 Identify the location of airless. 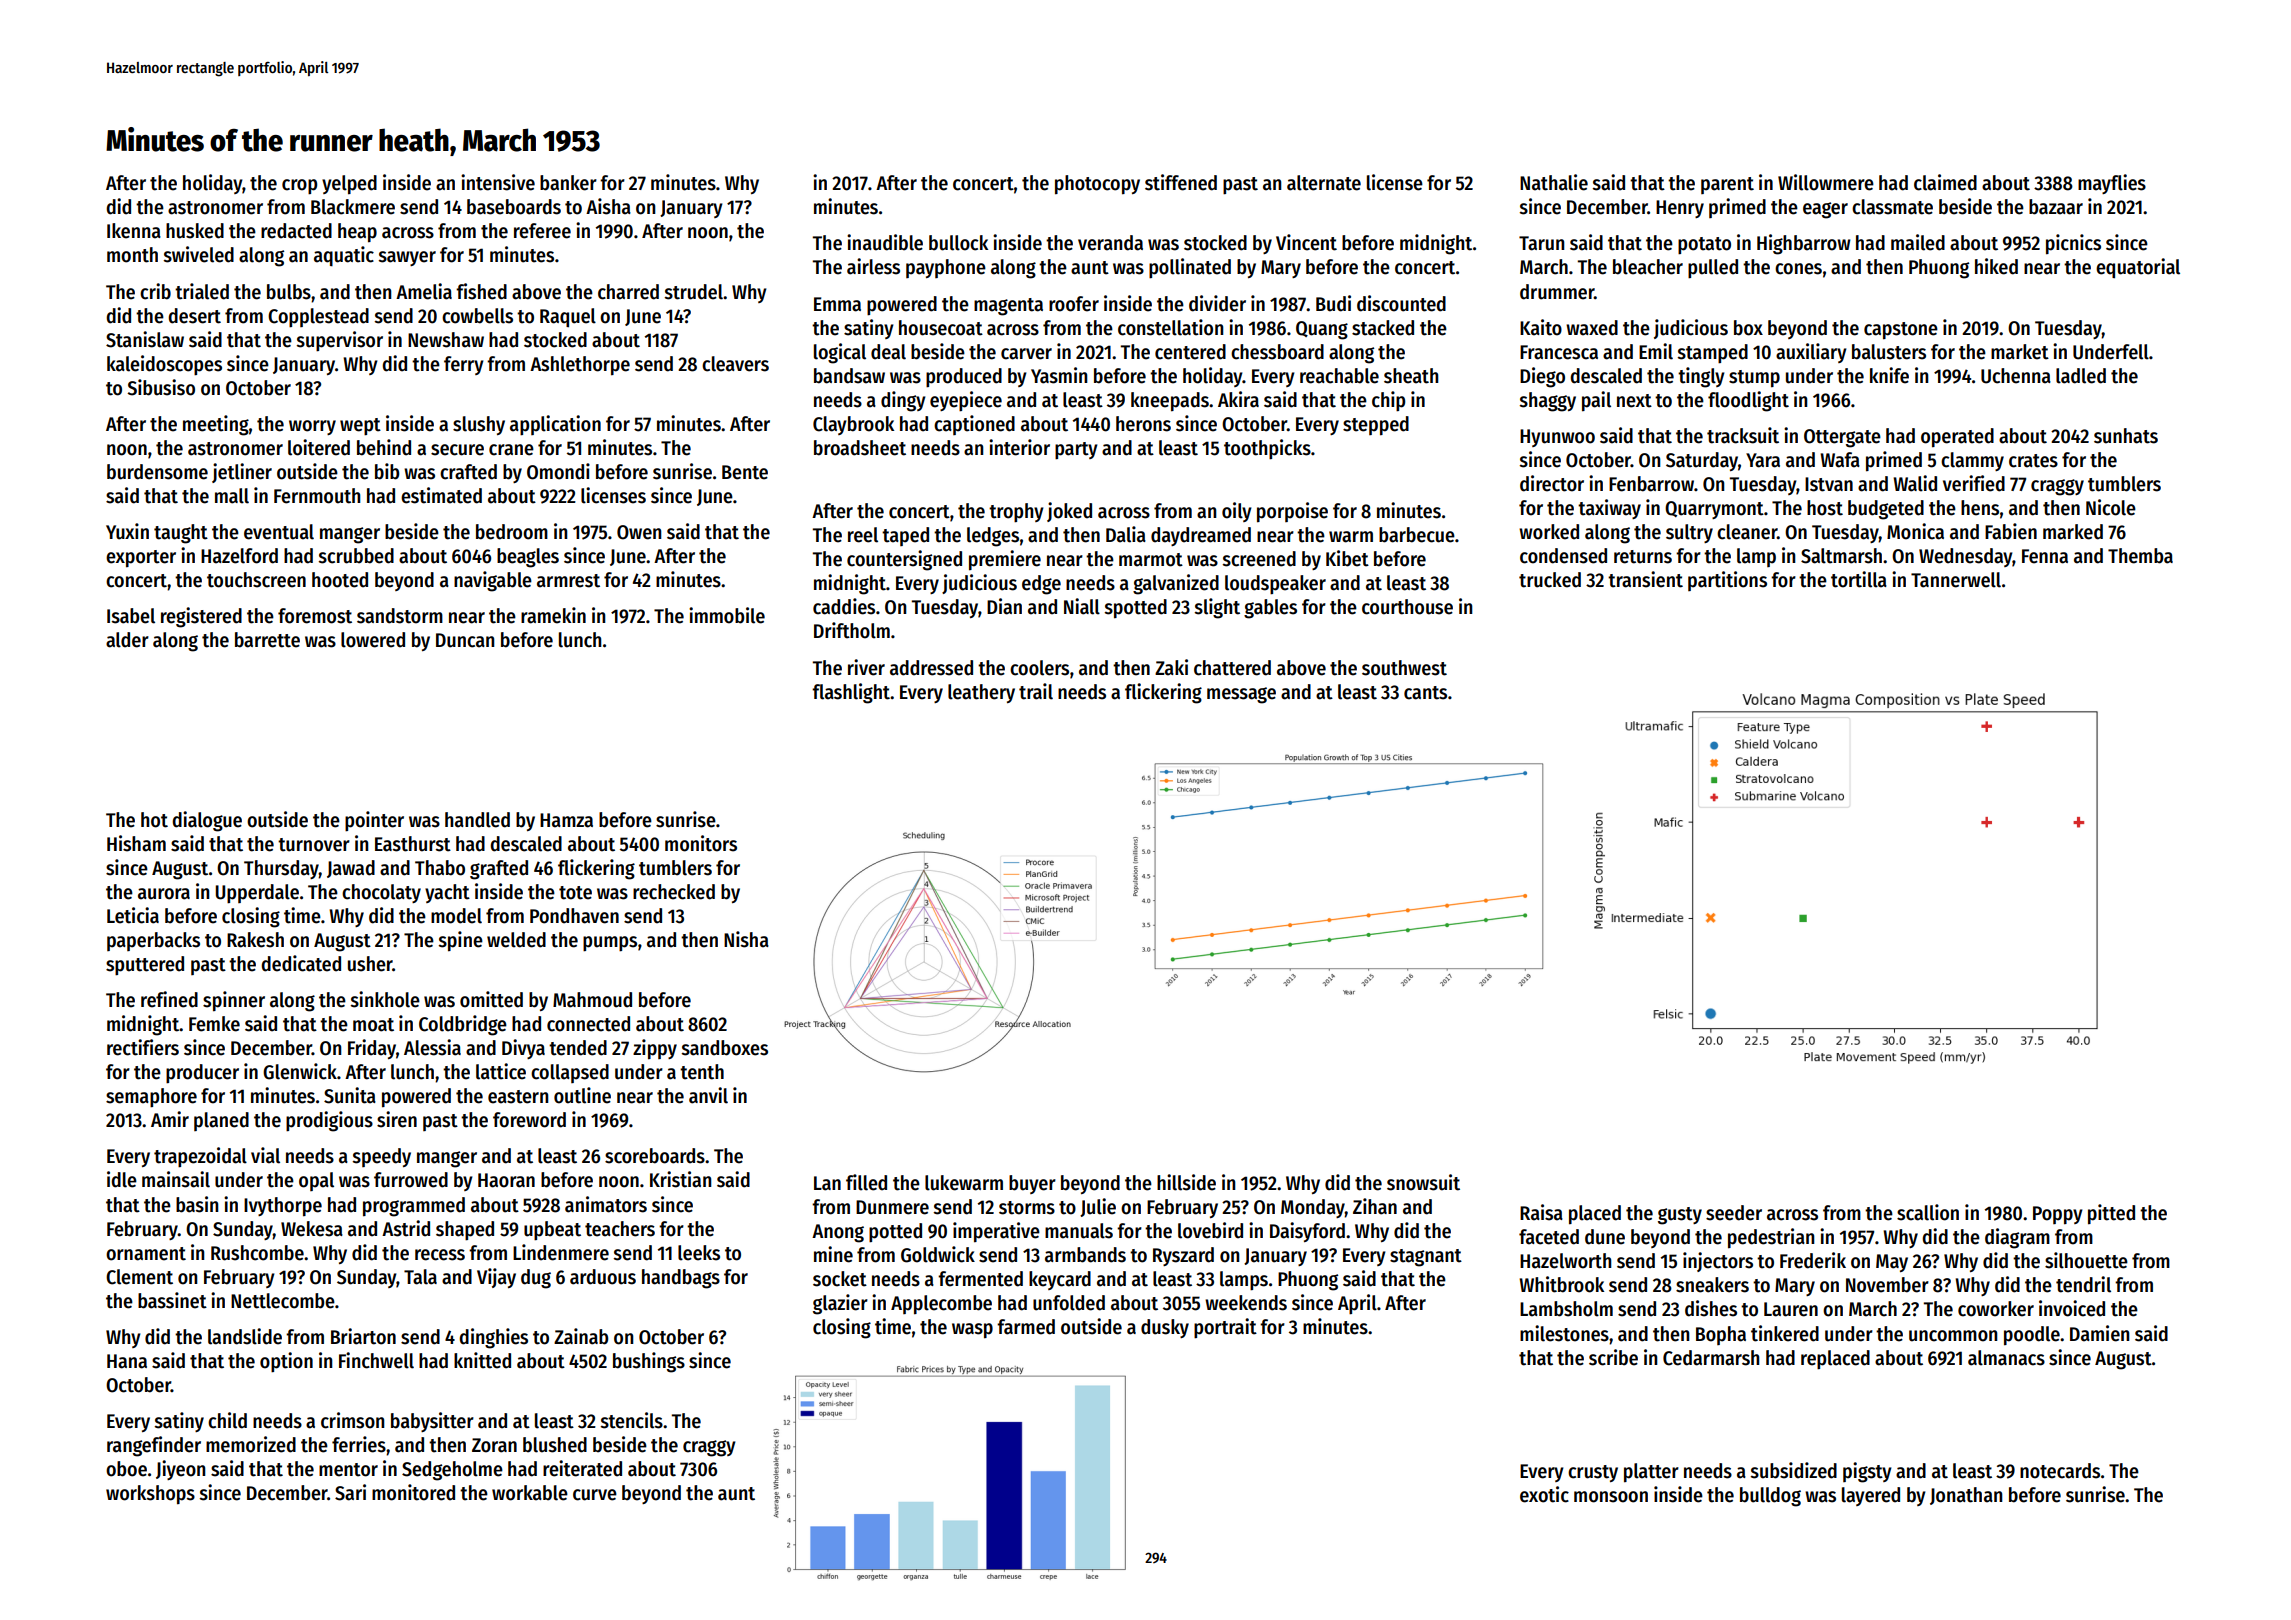
(873, 266).
